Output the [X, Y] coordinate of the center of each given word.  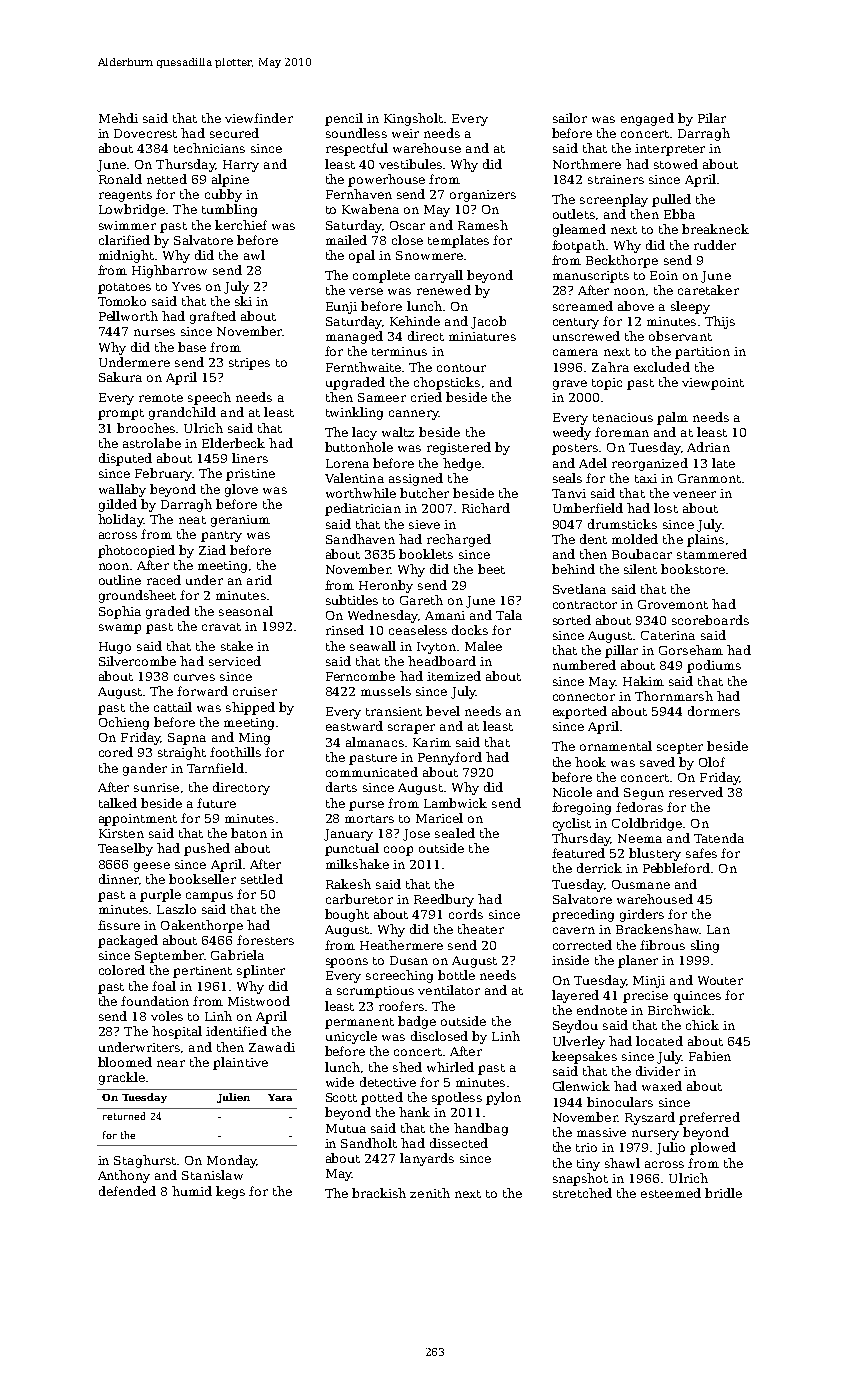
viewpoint [713, 384]
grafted [213, 317]
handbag [481, 1129]
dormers [714, 711]
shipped [250, 708]
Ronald [120, 179]
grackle [122, 1078]
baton [249, 833]
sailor [570, 118]
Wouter [720, 980]
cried [426, 397]
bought [347, 915]
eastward [354, 726]
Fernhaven [359, 194]
